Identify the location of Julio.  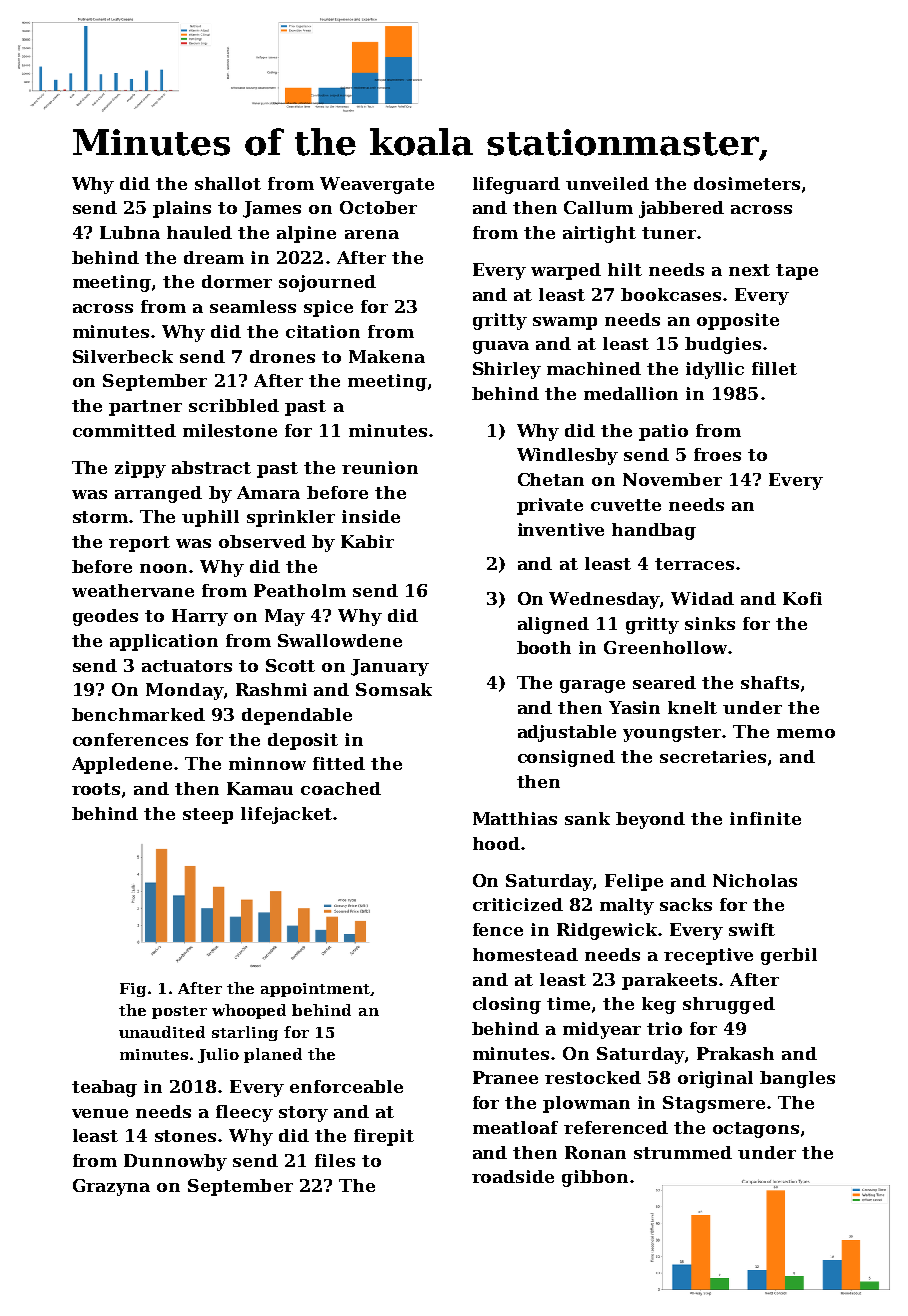
(218, 1055).
